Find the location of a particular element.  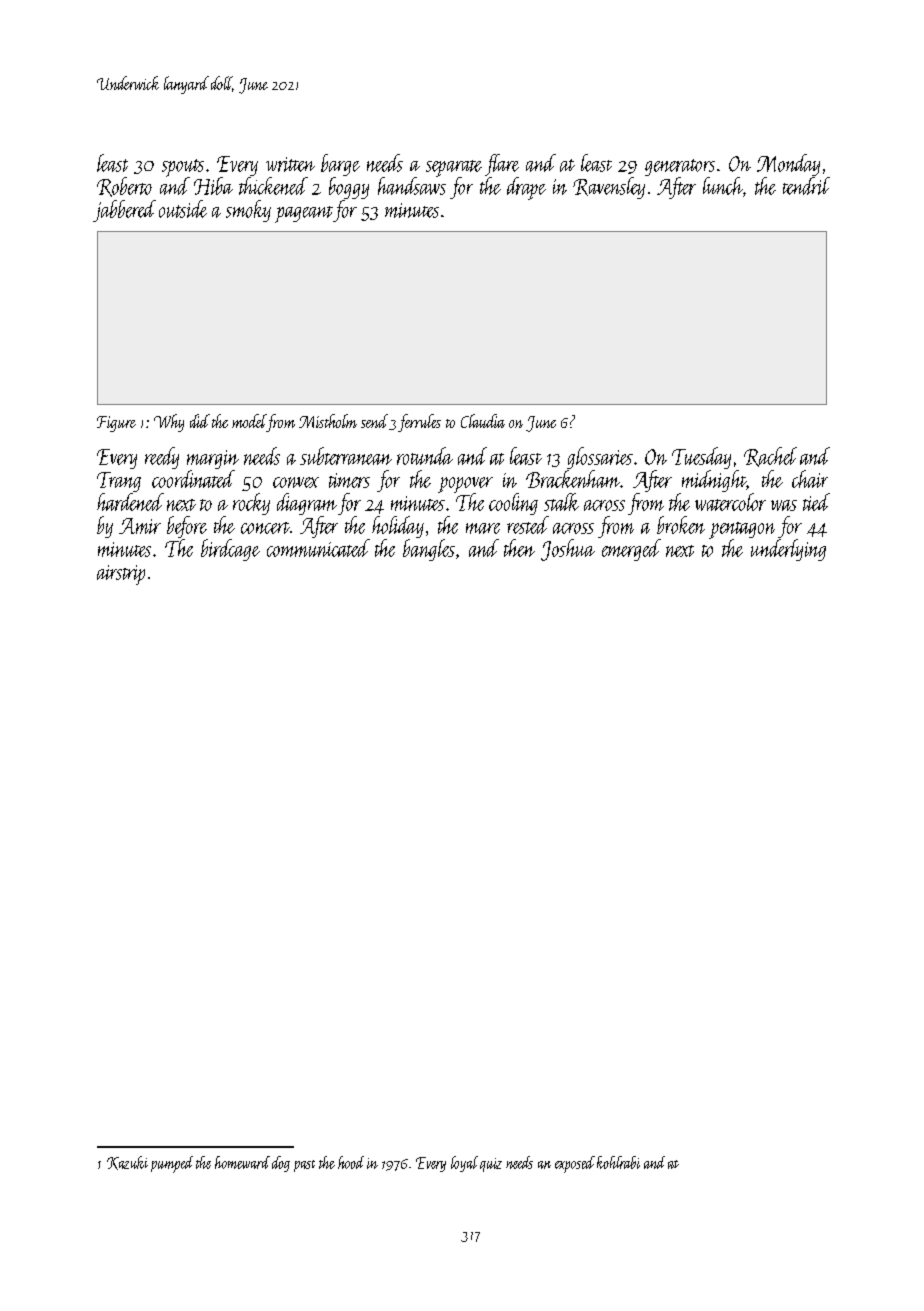

timers is located at coordinates (349, 480).
